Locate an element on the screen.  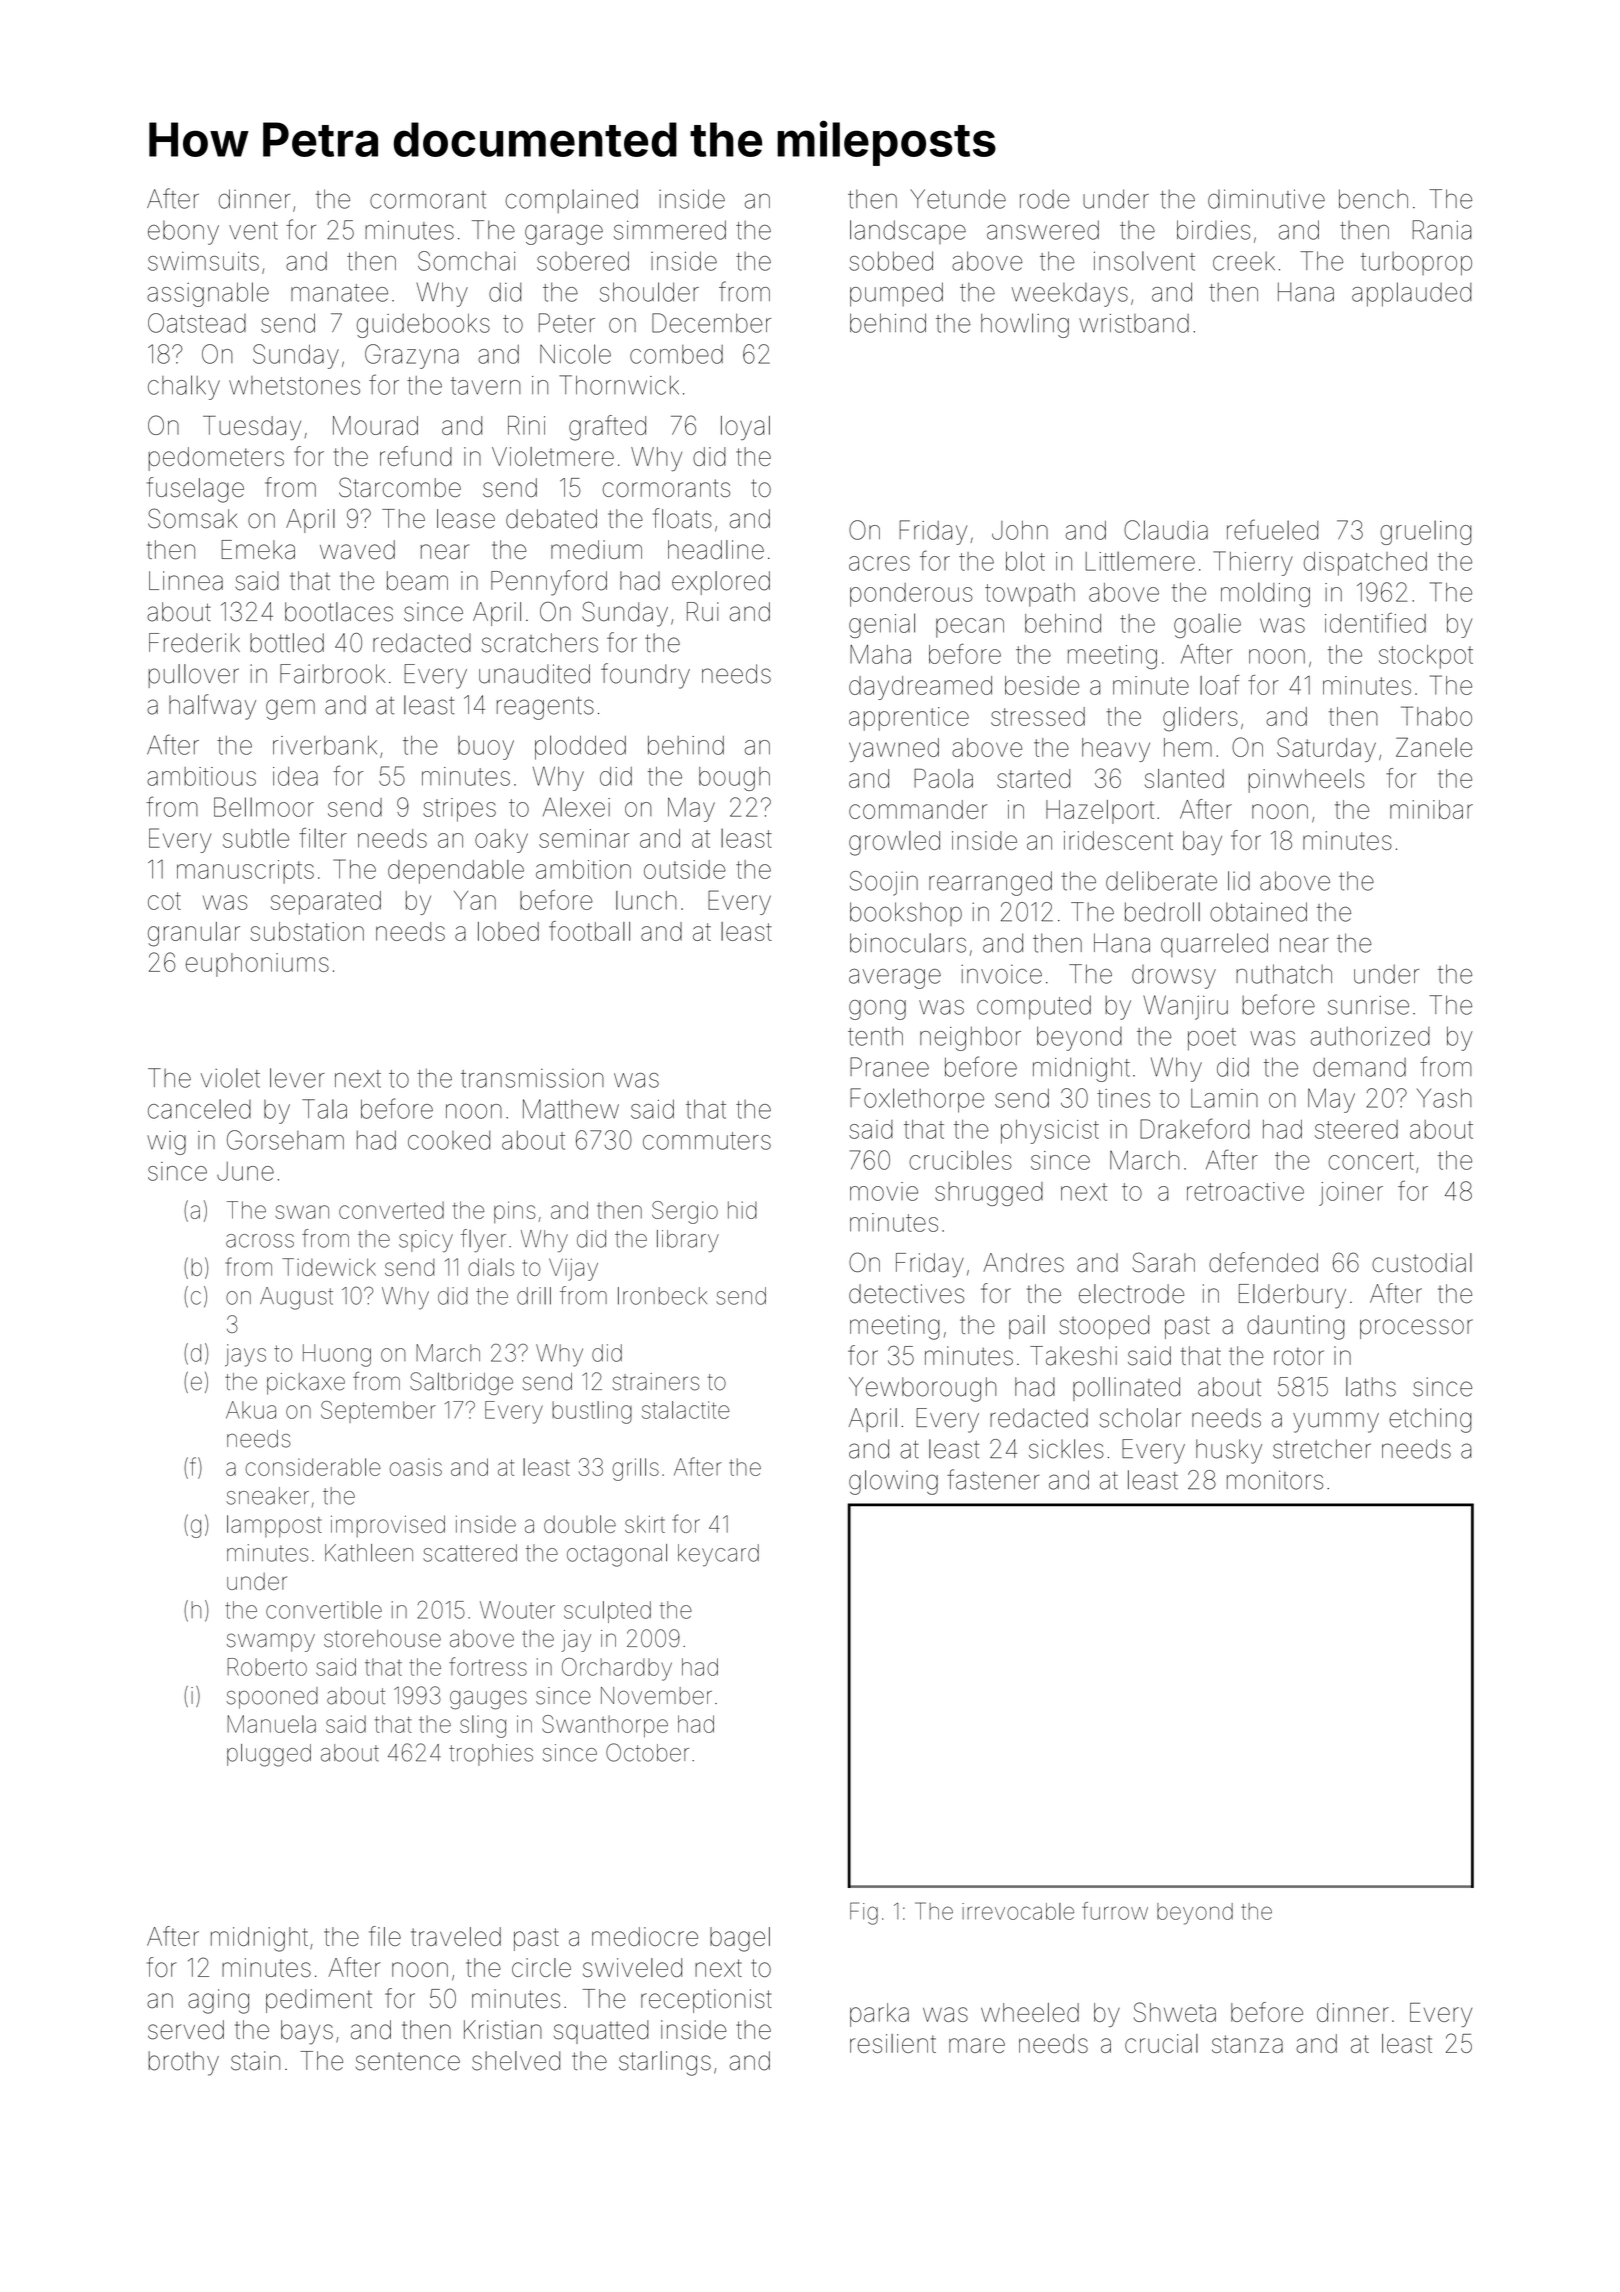
stripes is located at coordinates (459, 810).
